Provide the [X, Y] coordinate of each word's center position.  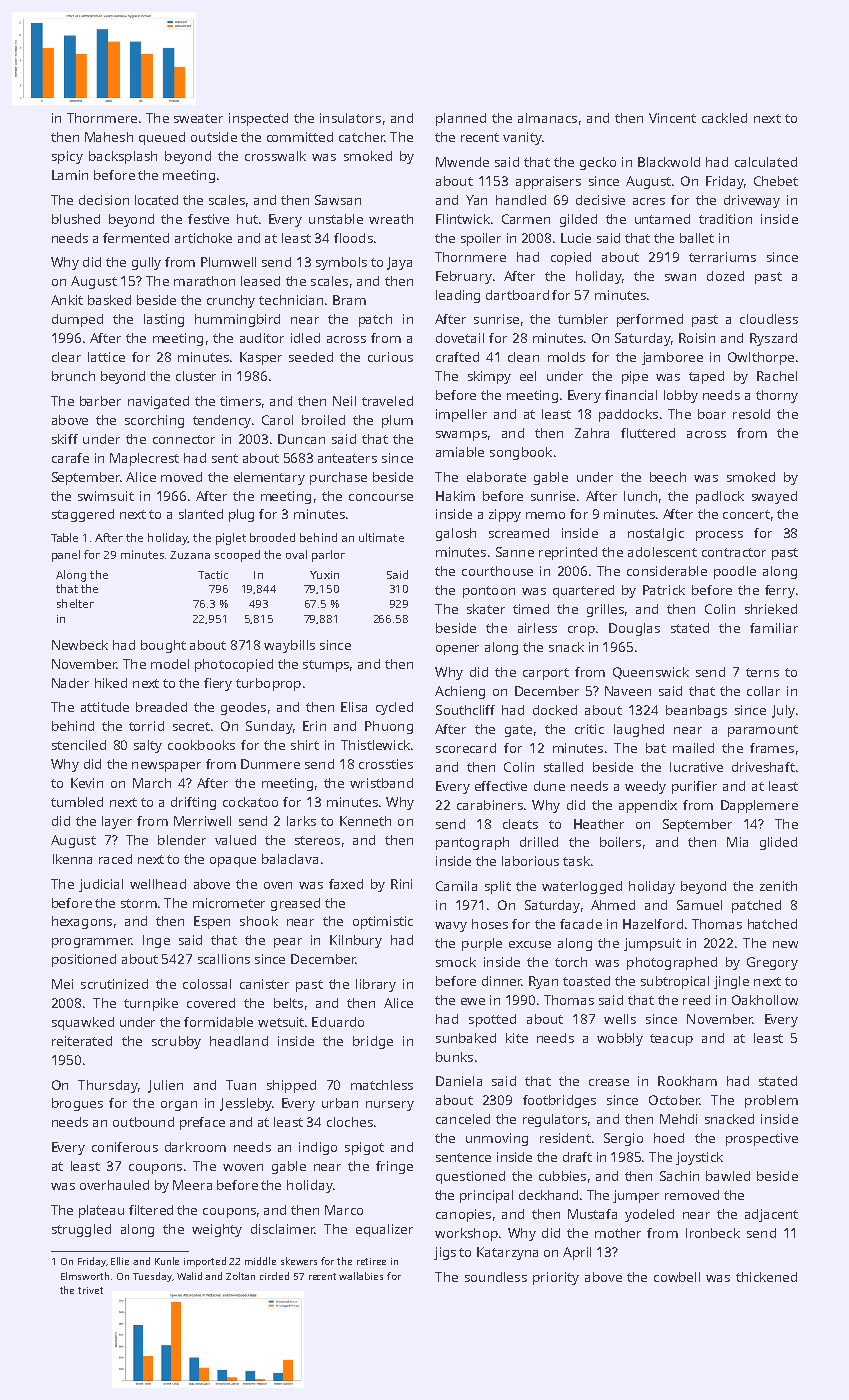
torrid [146, 726]
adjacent [771, 1215]
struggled [81, 1230]
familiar [774, 628]
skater [486, 609]
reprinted [568, 553]
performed [650, 320]
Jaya [399, 263]
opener [457, 650]
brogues [77, 1104]
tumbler [583, 319]
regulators [555, 1120]
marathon [204, 281]
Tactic [213, 575]
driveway [752, 201]
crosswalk [275, 156]
